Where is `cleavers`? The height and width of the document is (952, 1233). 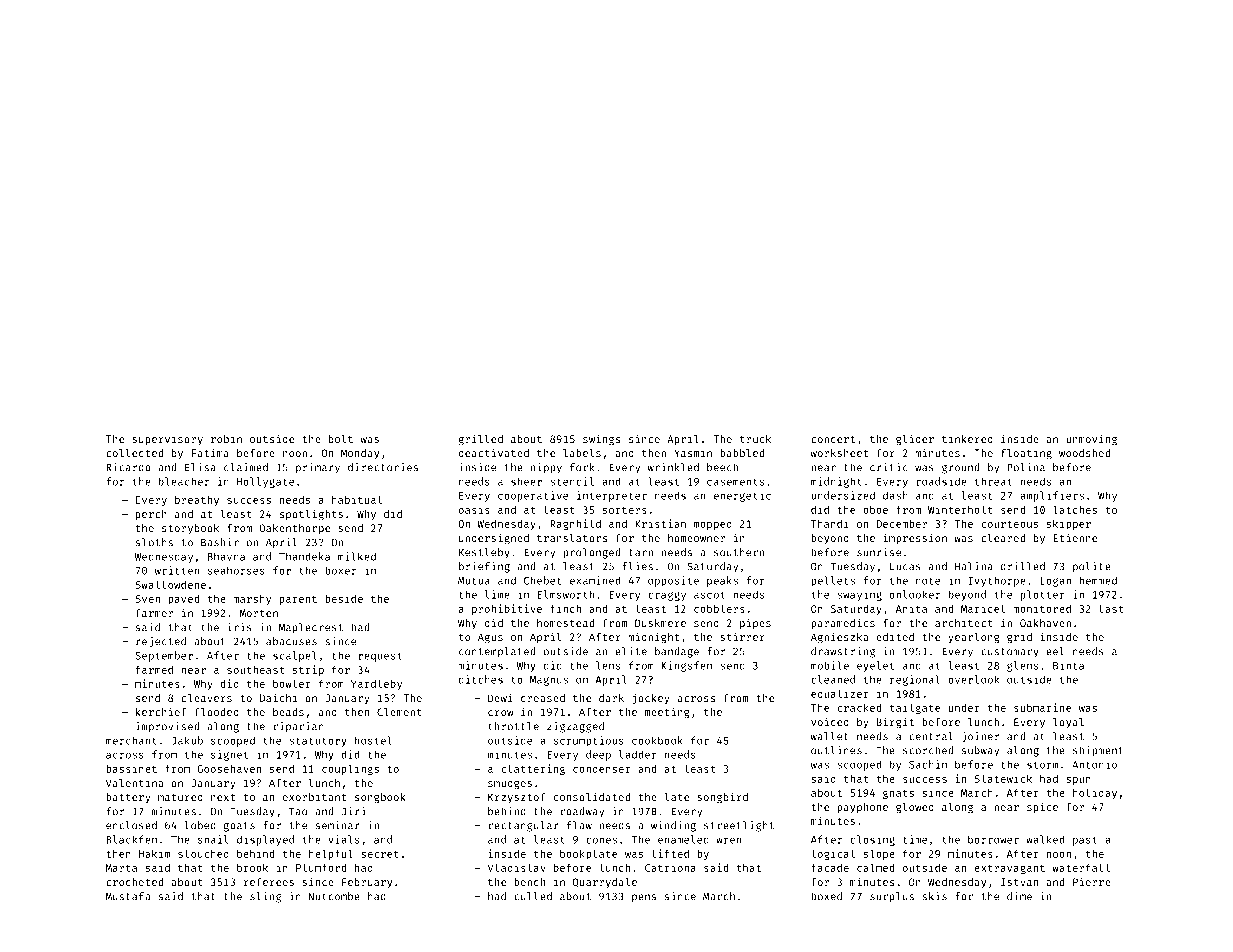 cleavers is located at coordinates (206, 698).
